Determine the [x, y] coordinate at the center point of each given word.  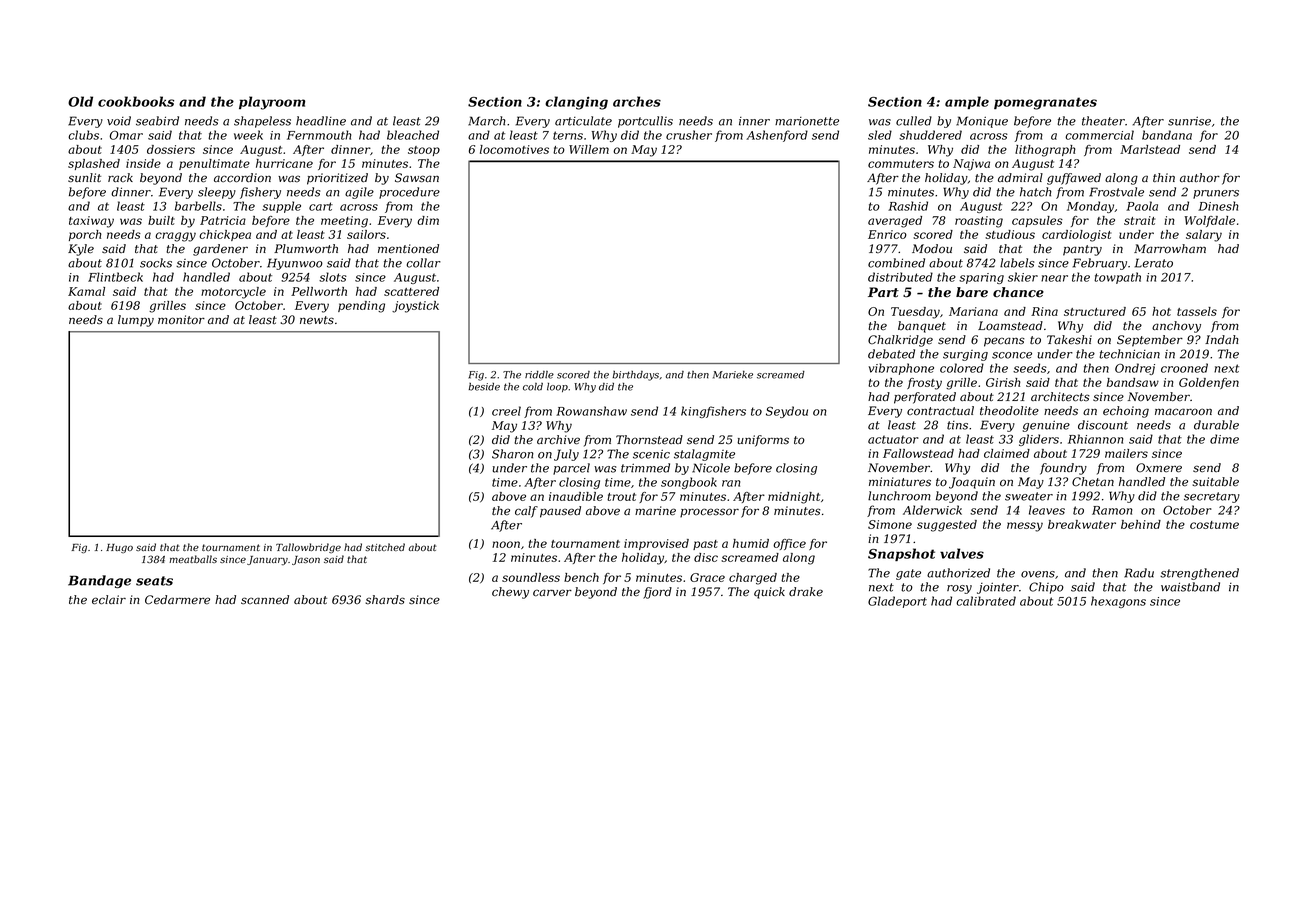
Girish [1003, 382]
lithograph [1045, 151]
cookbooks [136, 101]
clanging [576, 103]
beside [484, 387]
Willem [589, 149]
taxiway [91, 222]
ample [967, 102]
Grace [707, 577]
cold [533, 387]
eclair [109, 600]
